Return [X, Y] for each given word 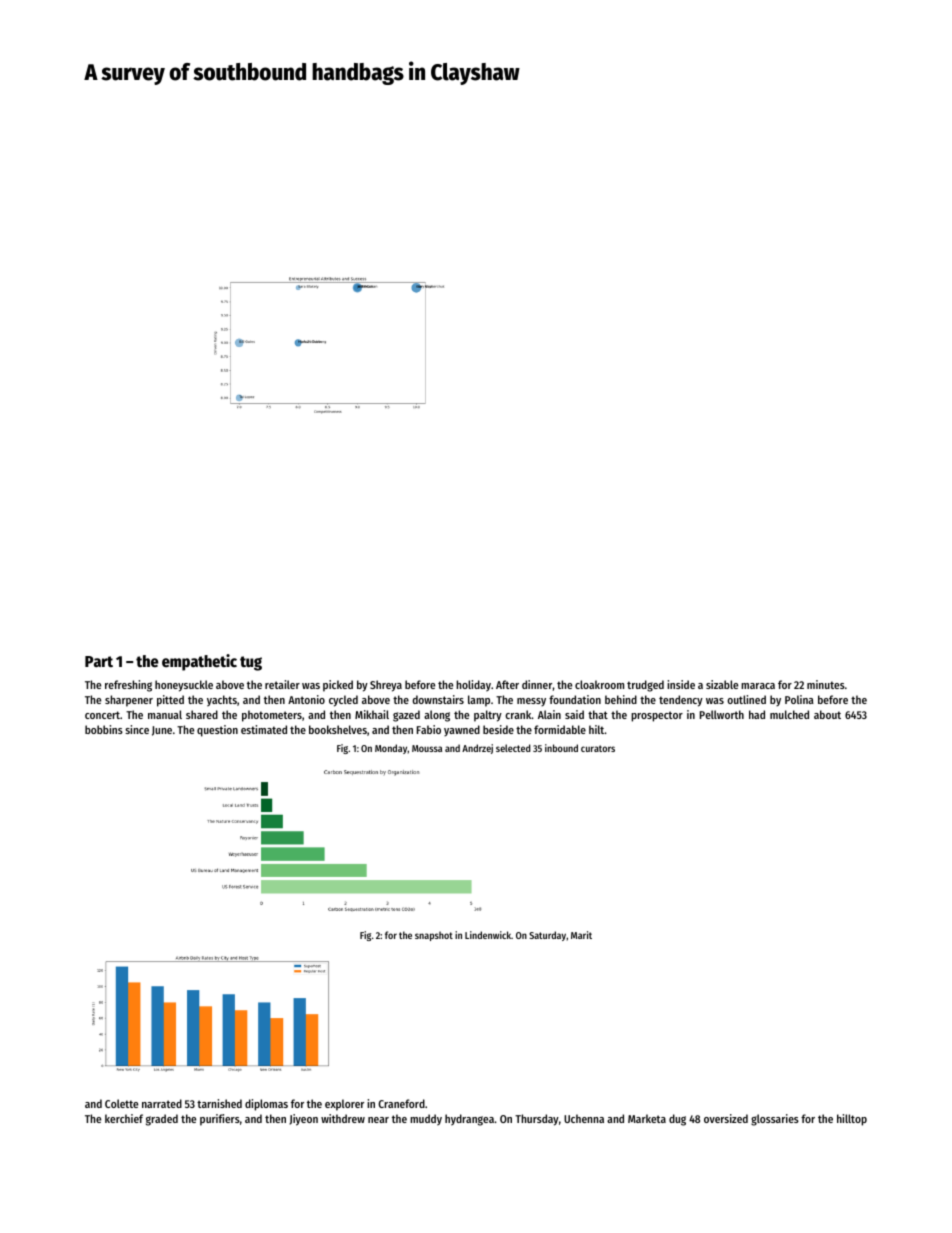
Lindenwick [488, 935]
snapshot [434, 936]
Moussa [427, 748]
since [137, 729]
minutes [826, 684]
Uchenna [584, 1118]
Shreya [386, 686]
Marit [581, 935]
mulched [789, 714]
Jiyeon [303, 1120]
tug [251, 663]
